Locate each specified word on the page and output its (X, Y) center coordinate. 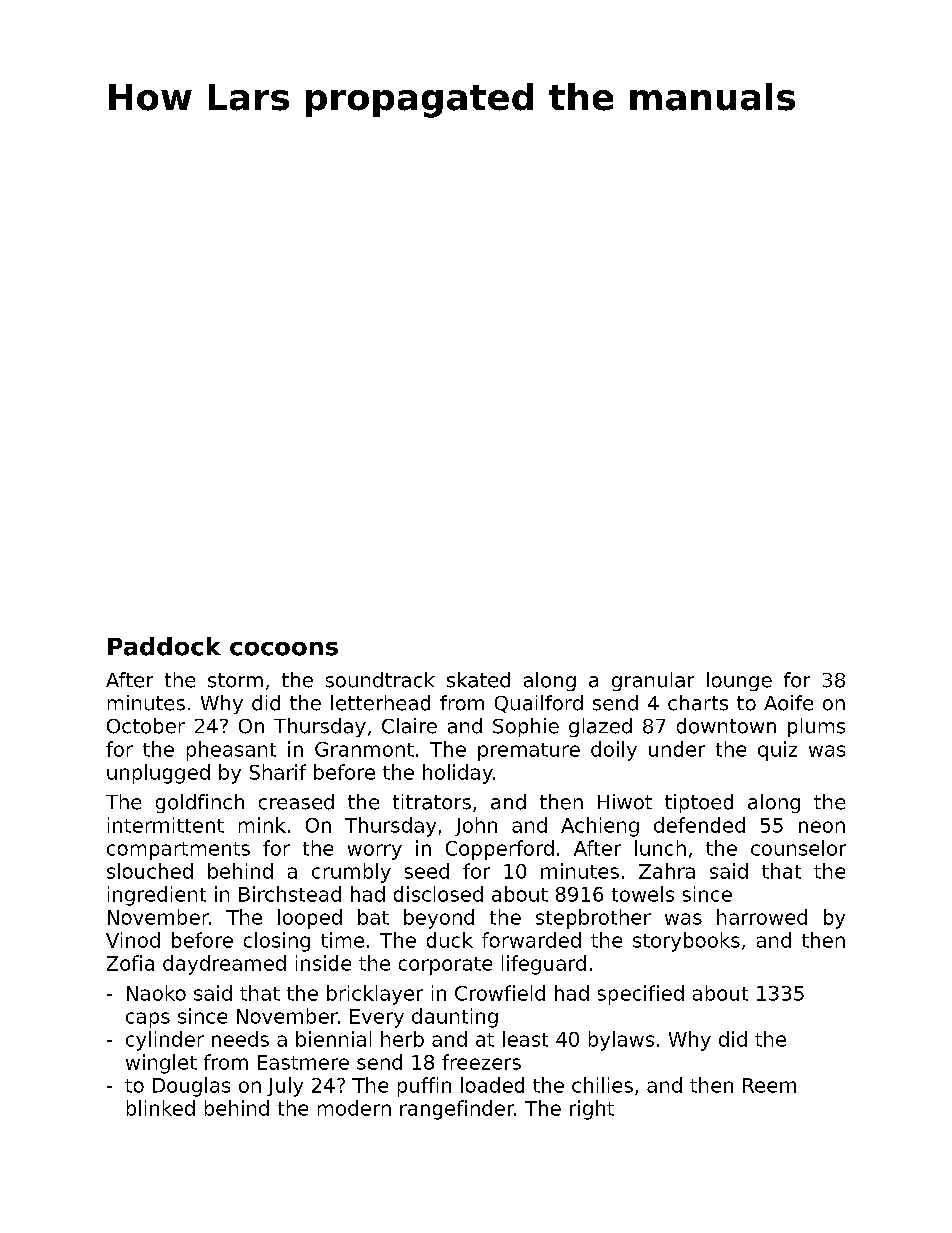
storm (235, 680)
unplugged (158, 774)
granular (653, 681)
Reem (769, 1085)
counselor (798, 848)
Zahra (667, 871)
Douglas (191, 1087)
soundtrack (380, 680)
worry (375, 852)
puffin (424, 1087)
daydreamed (224, 965)
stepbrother (593, 919)
